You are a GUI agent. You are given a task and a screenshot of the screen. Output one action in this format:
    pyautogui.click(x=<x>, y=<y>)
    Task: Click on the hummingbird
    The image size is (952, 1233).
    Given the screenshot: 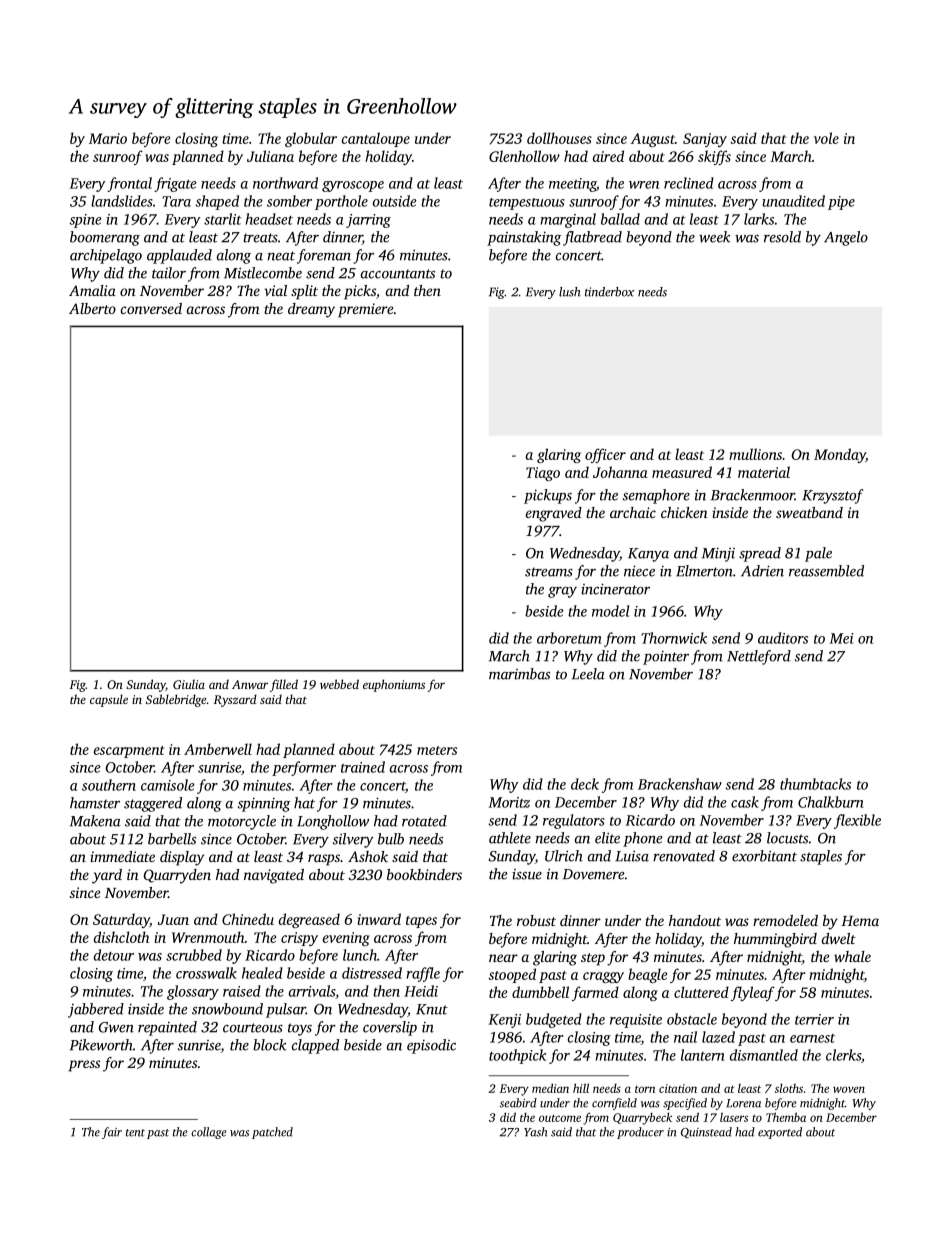 What is the action you would take?
    pyautogui.click(x=775, y=940)
